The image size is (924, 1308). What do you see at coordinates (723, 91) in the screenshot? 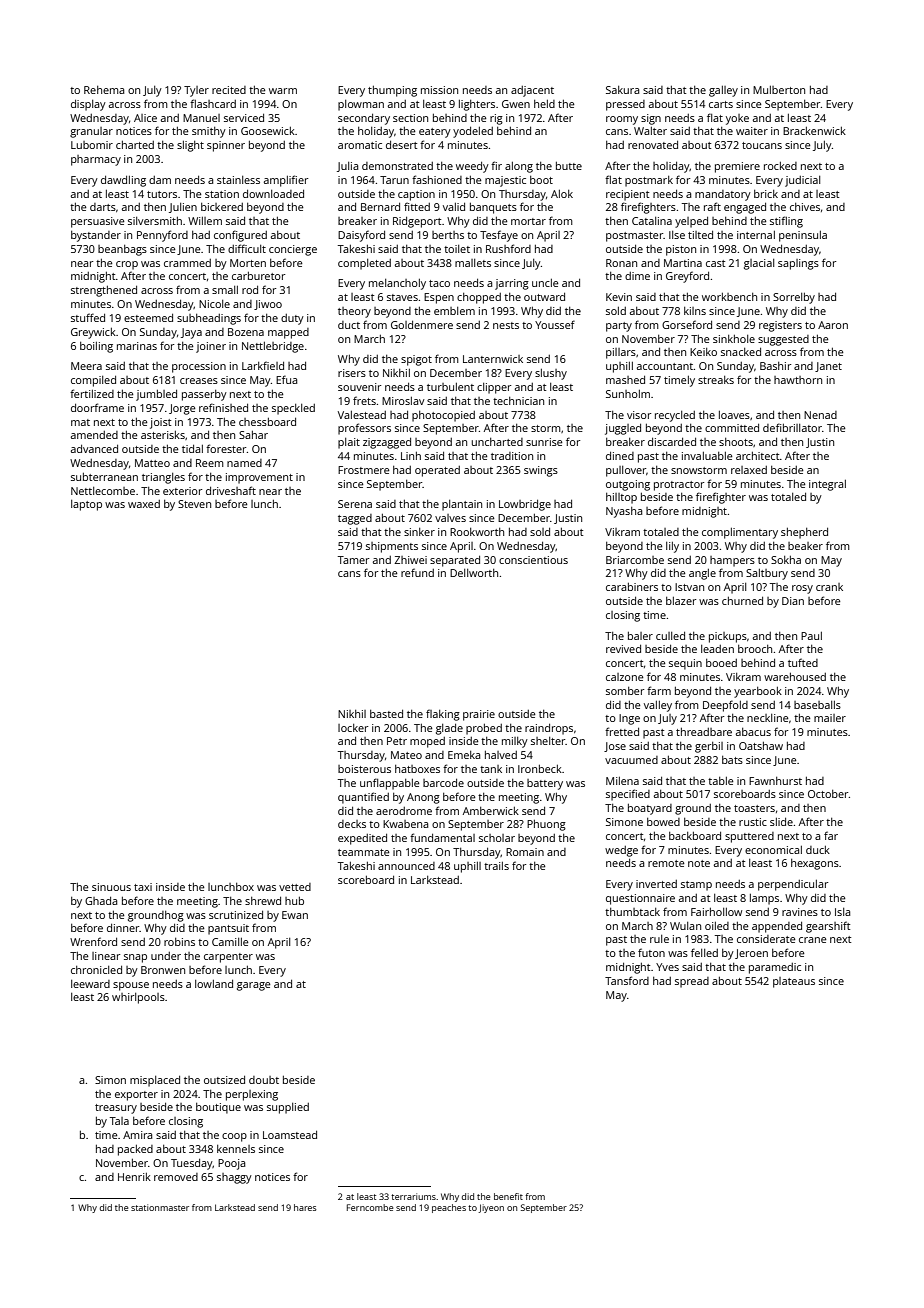
I see `galley` at bounding box center [723, 91].
